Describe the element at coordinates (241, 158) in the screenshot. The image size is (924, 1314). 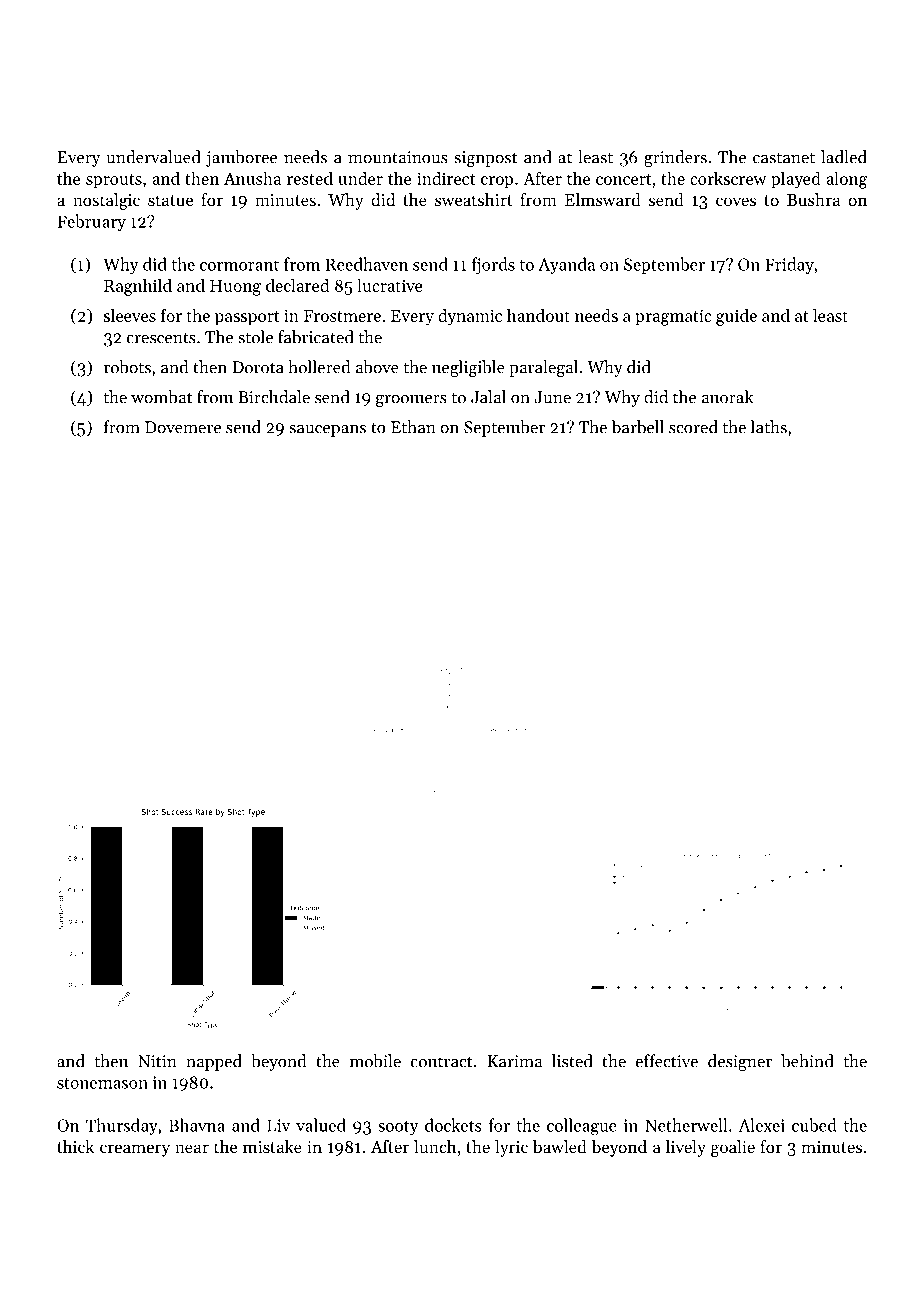
I see `jamboree` at that location.
